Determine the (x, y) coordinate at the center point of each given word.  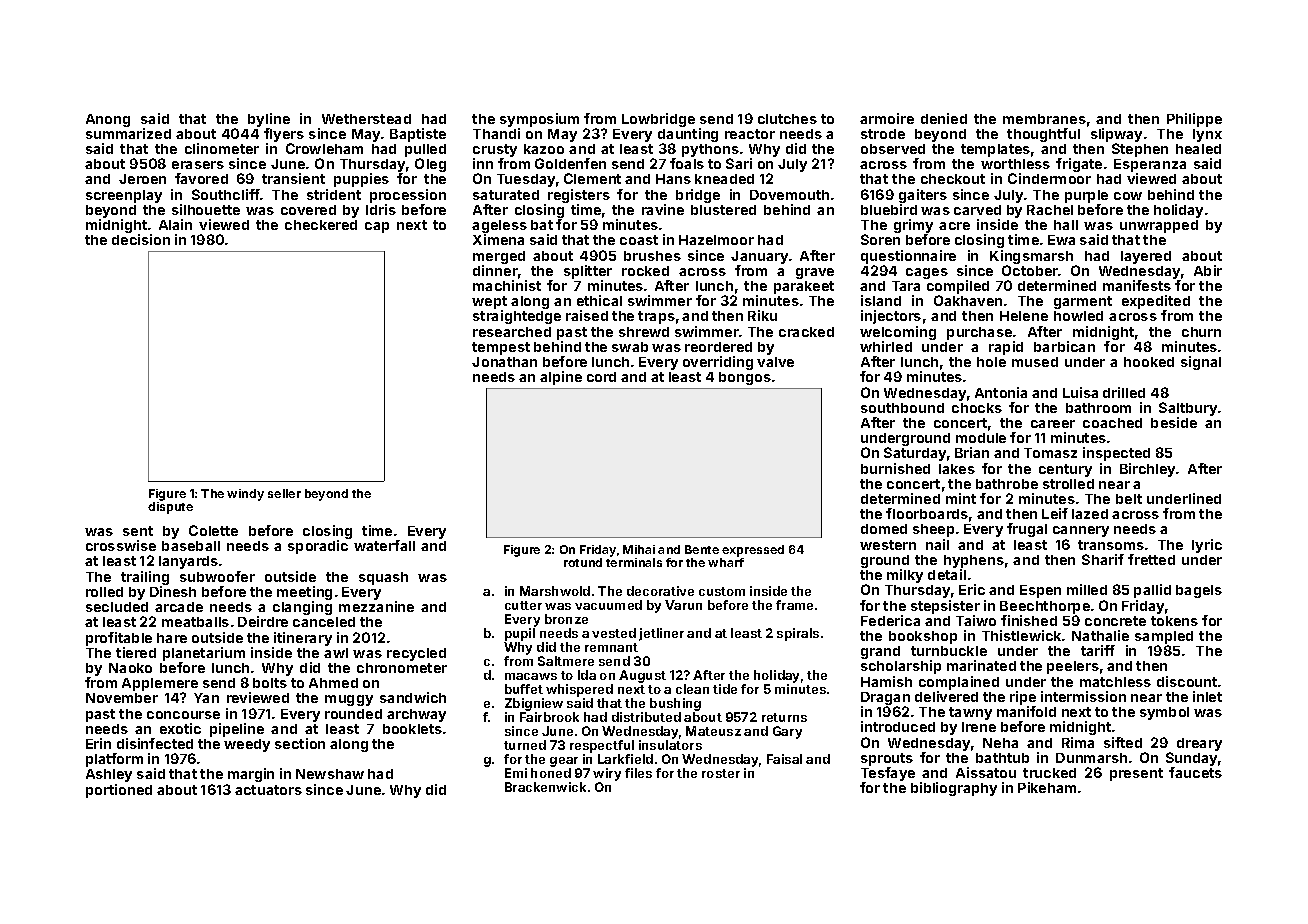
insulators (670, 745)
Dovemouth (789, 195)
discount (1187, 681)
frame (794, 605)
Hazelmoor (716, 240)
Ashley (109, 775)
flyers (284, 135)
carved (977, 210)
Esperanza (1150, 165)
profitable (119, 639)
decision (141, 239)
